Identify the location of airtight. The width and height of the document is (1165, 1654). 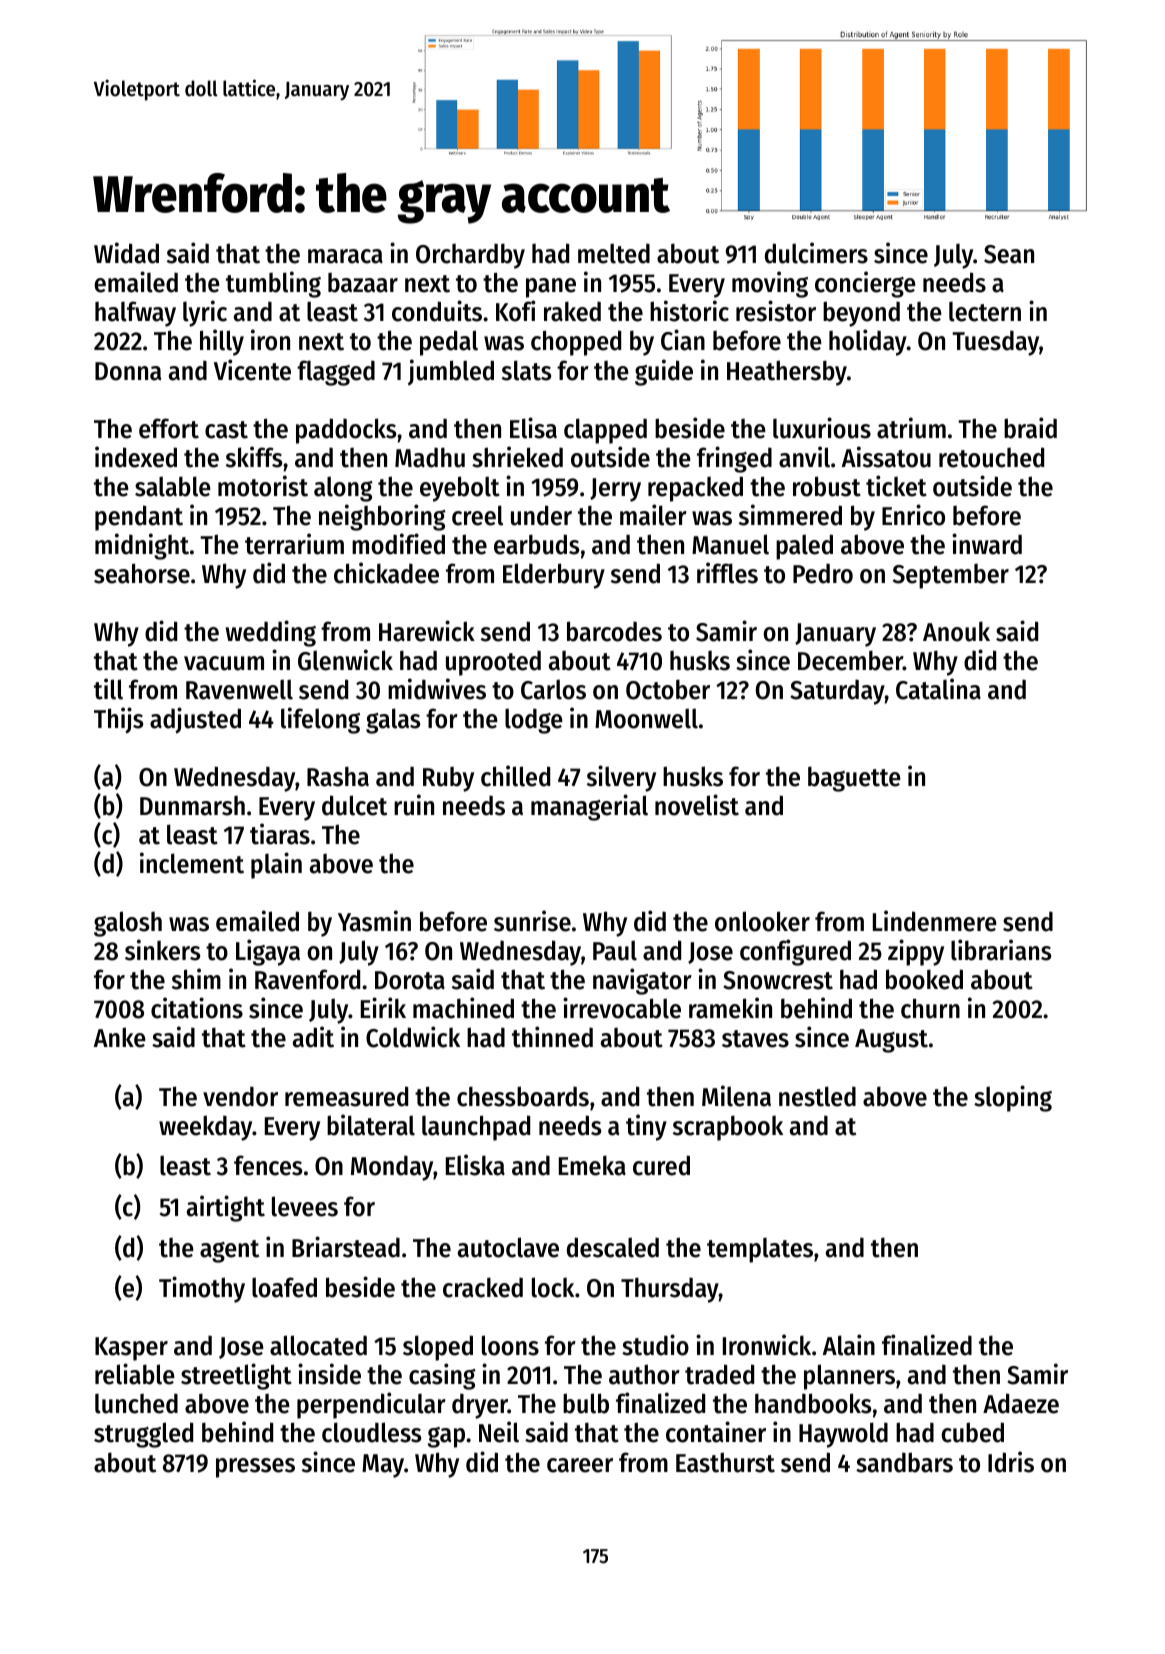
(226, 1208).
